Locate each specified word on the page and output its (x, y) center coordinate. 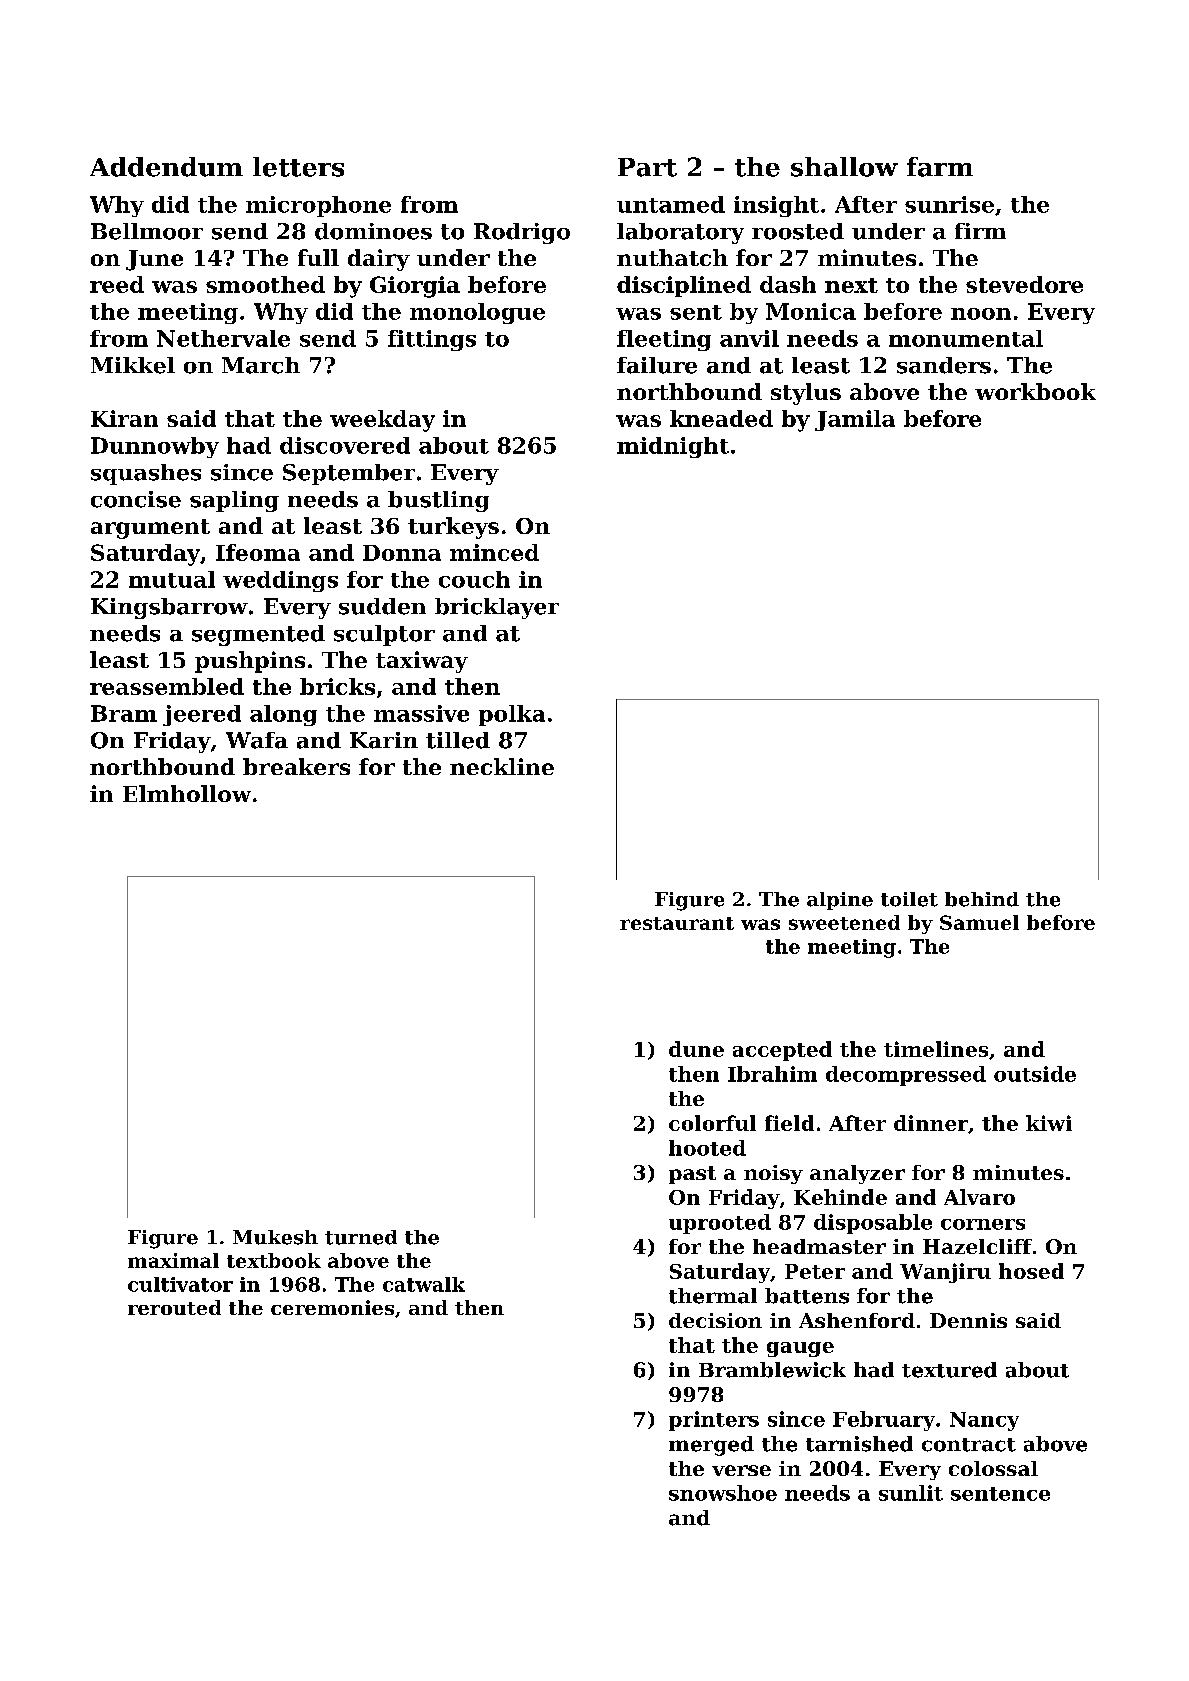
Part (647, 167)
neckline (502, 766)
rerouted (174, 1307)
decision (715, 1320)
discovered (345, 445)
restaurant (677, 923)
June (154, 260)
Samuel (979, 922)
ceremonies (332, 1307)
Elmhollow (187, 793)
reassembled (167, 686)
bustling (438, 501)
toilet (909, 899)
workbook (1035, 391)
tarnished (859, 1444)
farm (940, 167)
